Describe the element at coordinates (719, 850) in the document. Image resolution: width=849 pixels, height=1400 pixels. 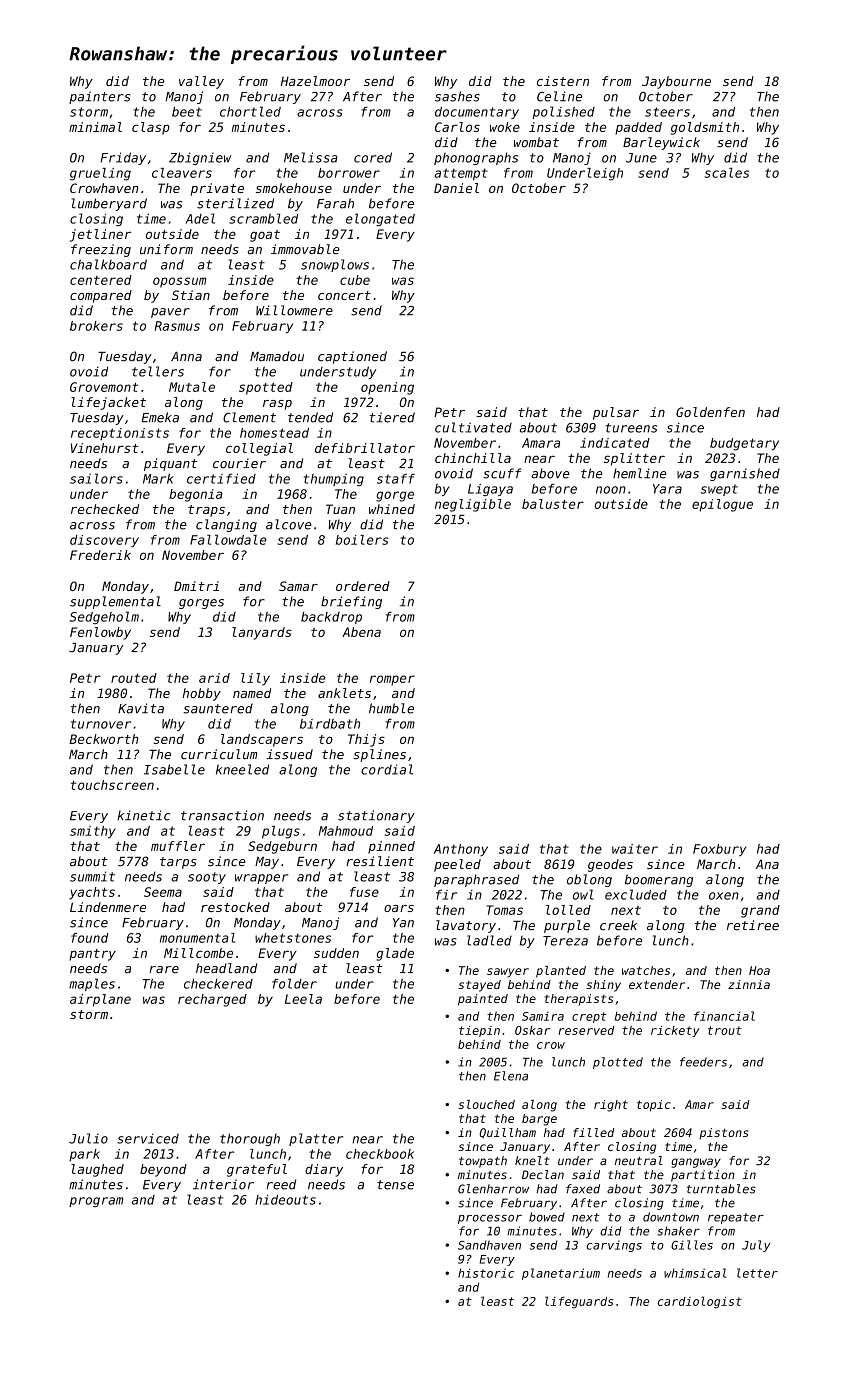
I see `Foxbury` at that location.
